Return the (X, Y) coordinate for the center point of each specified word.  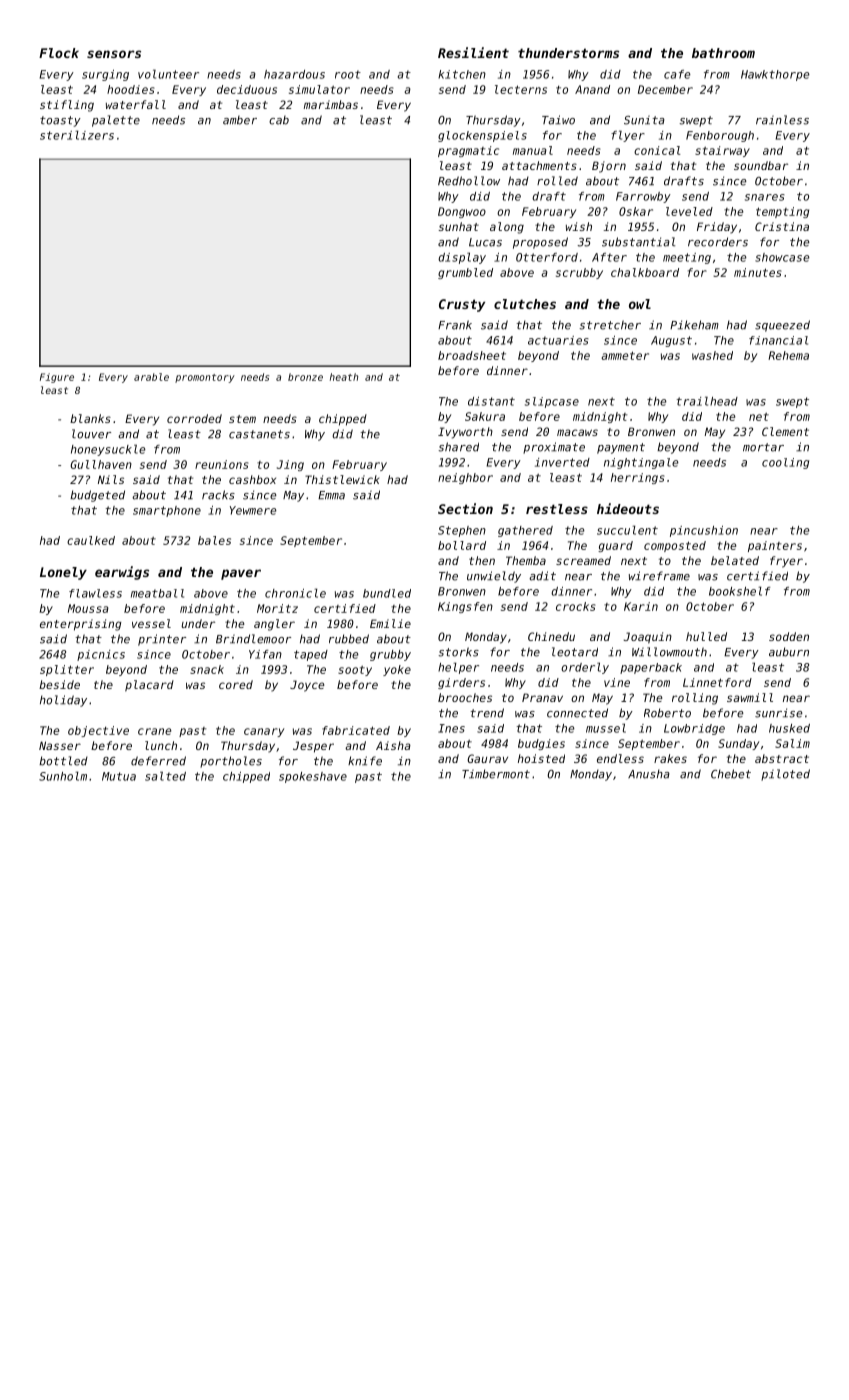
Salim (792, 743)
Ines (451, 728)
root (348, 74)
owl (640, 304)
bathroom (723, 53)
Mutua (119, 776)
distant (491, 401)
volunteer (168, 74)
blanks (90, 418)
